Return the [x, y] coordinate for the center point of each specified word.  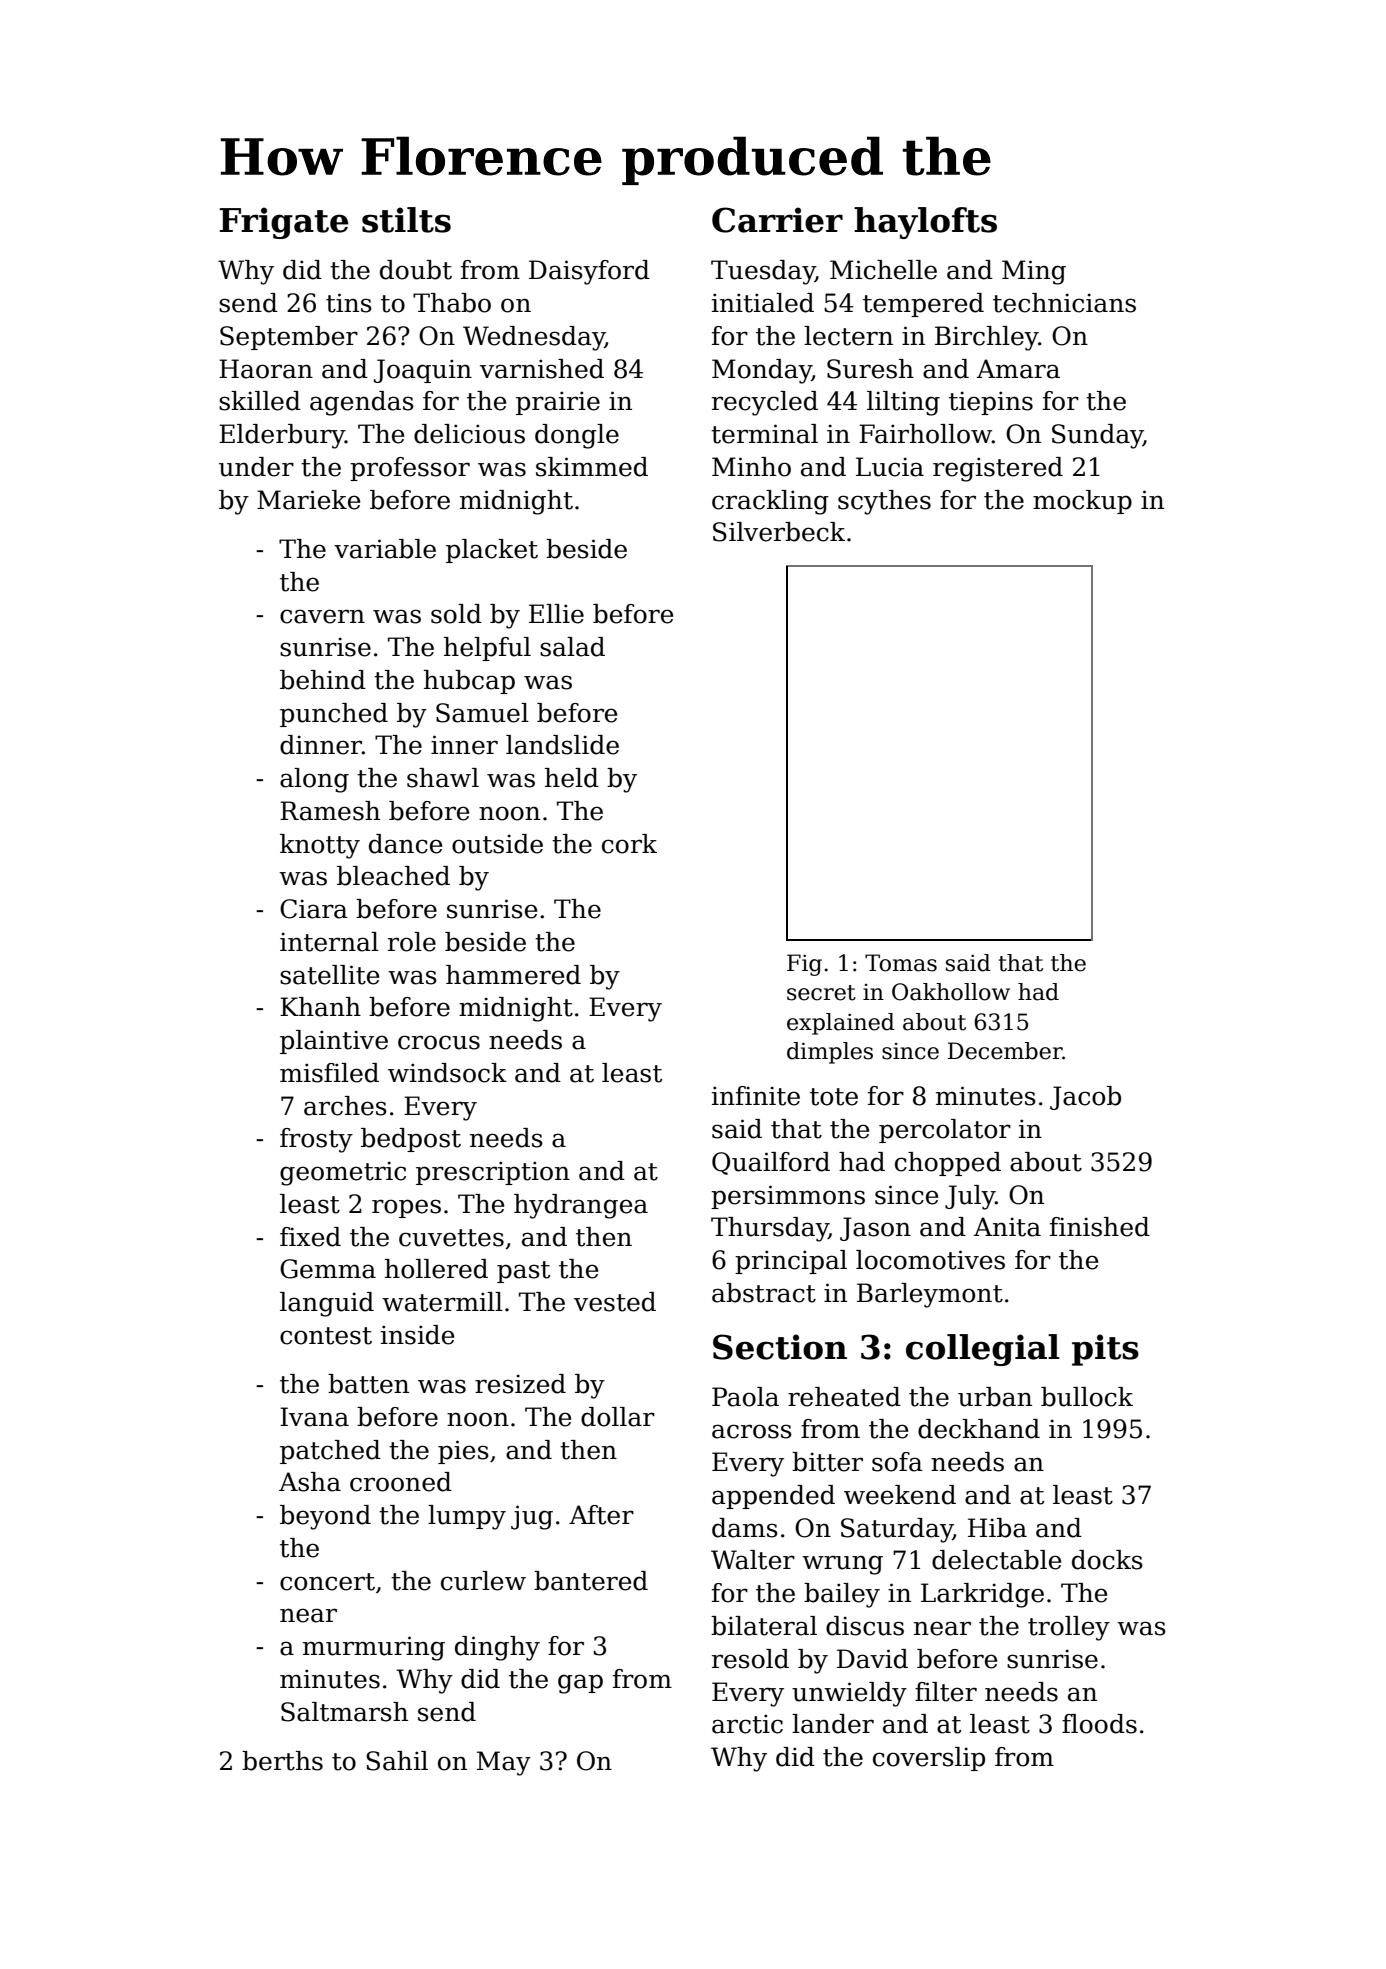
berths [282, 1761]
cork [629, 844]
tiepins [991, 403]
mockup [1082, 502]
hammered [513, 975]
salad [572, 647]
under [256, 467]
